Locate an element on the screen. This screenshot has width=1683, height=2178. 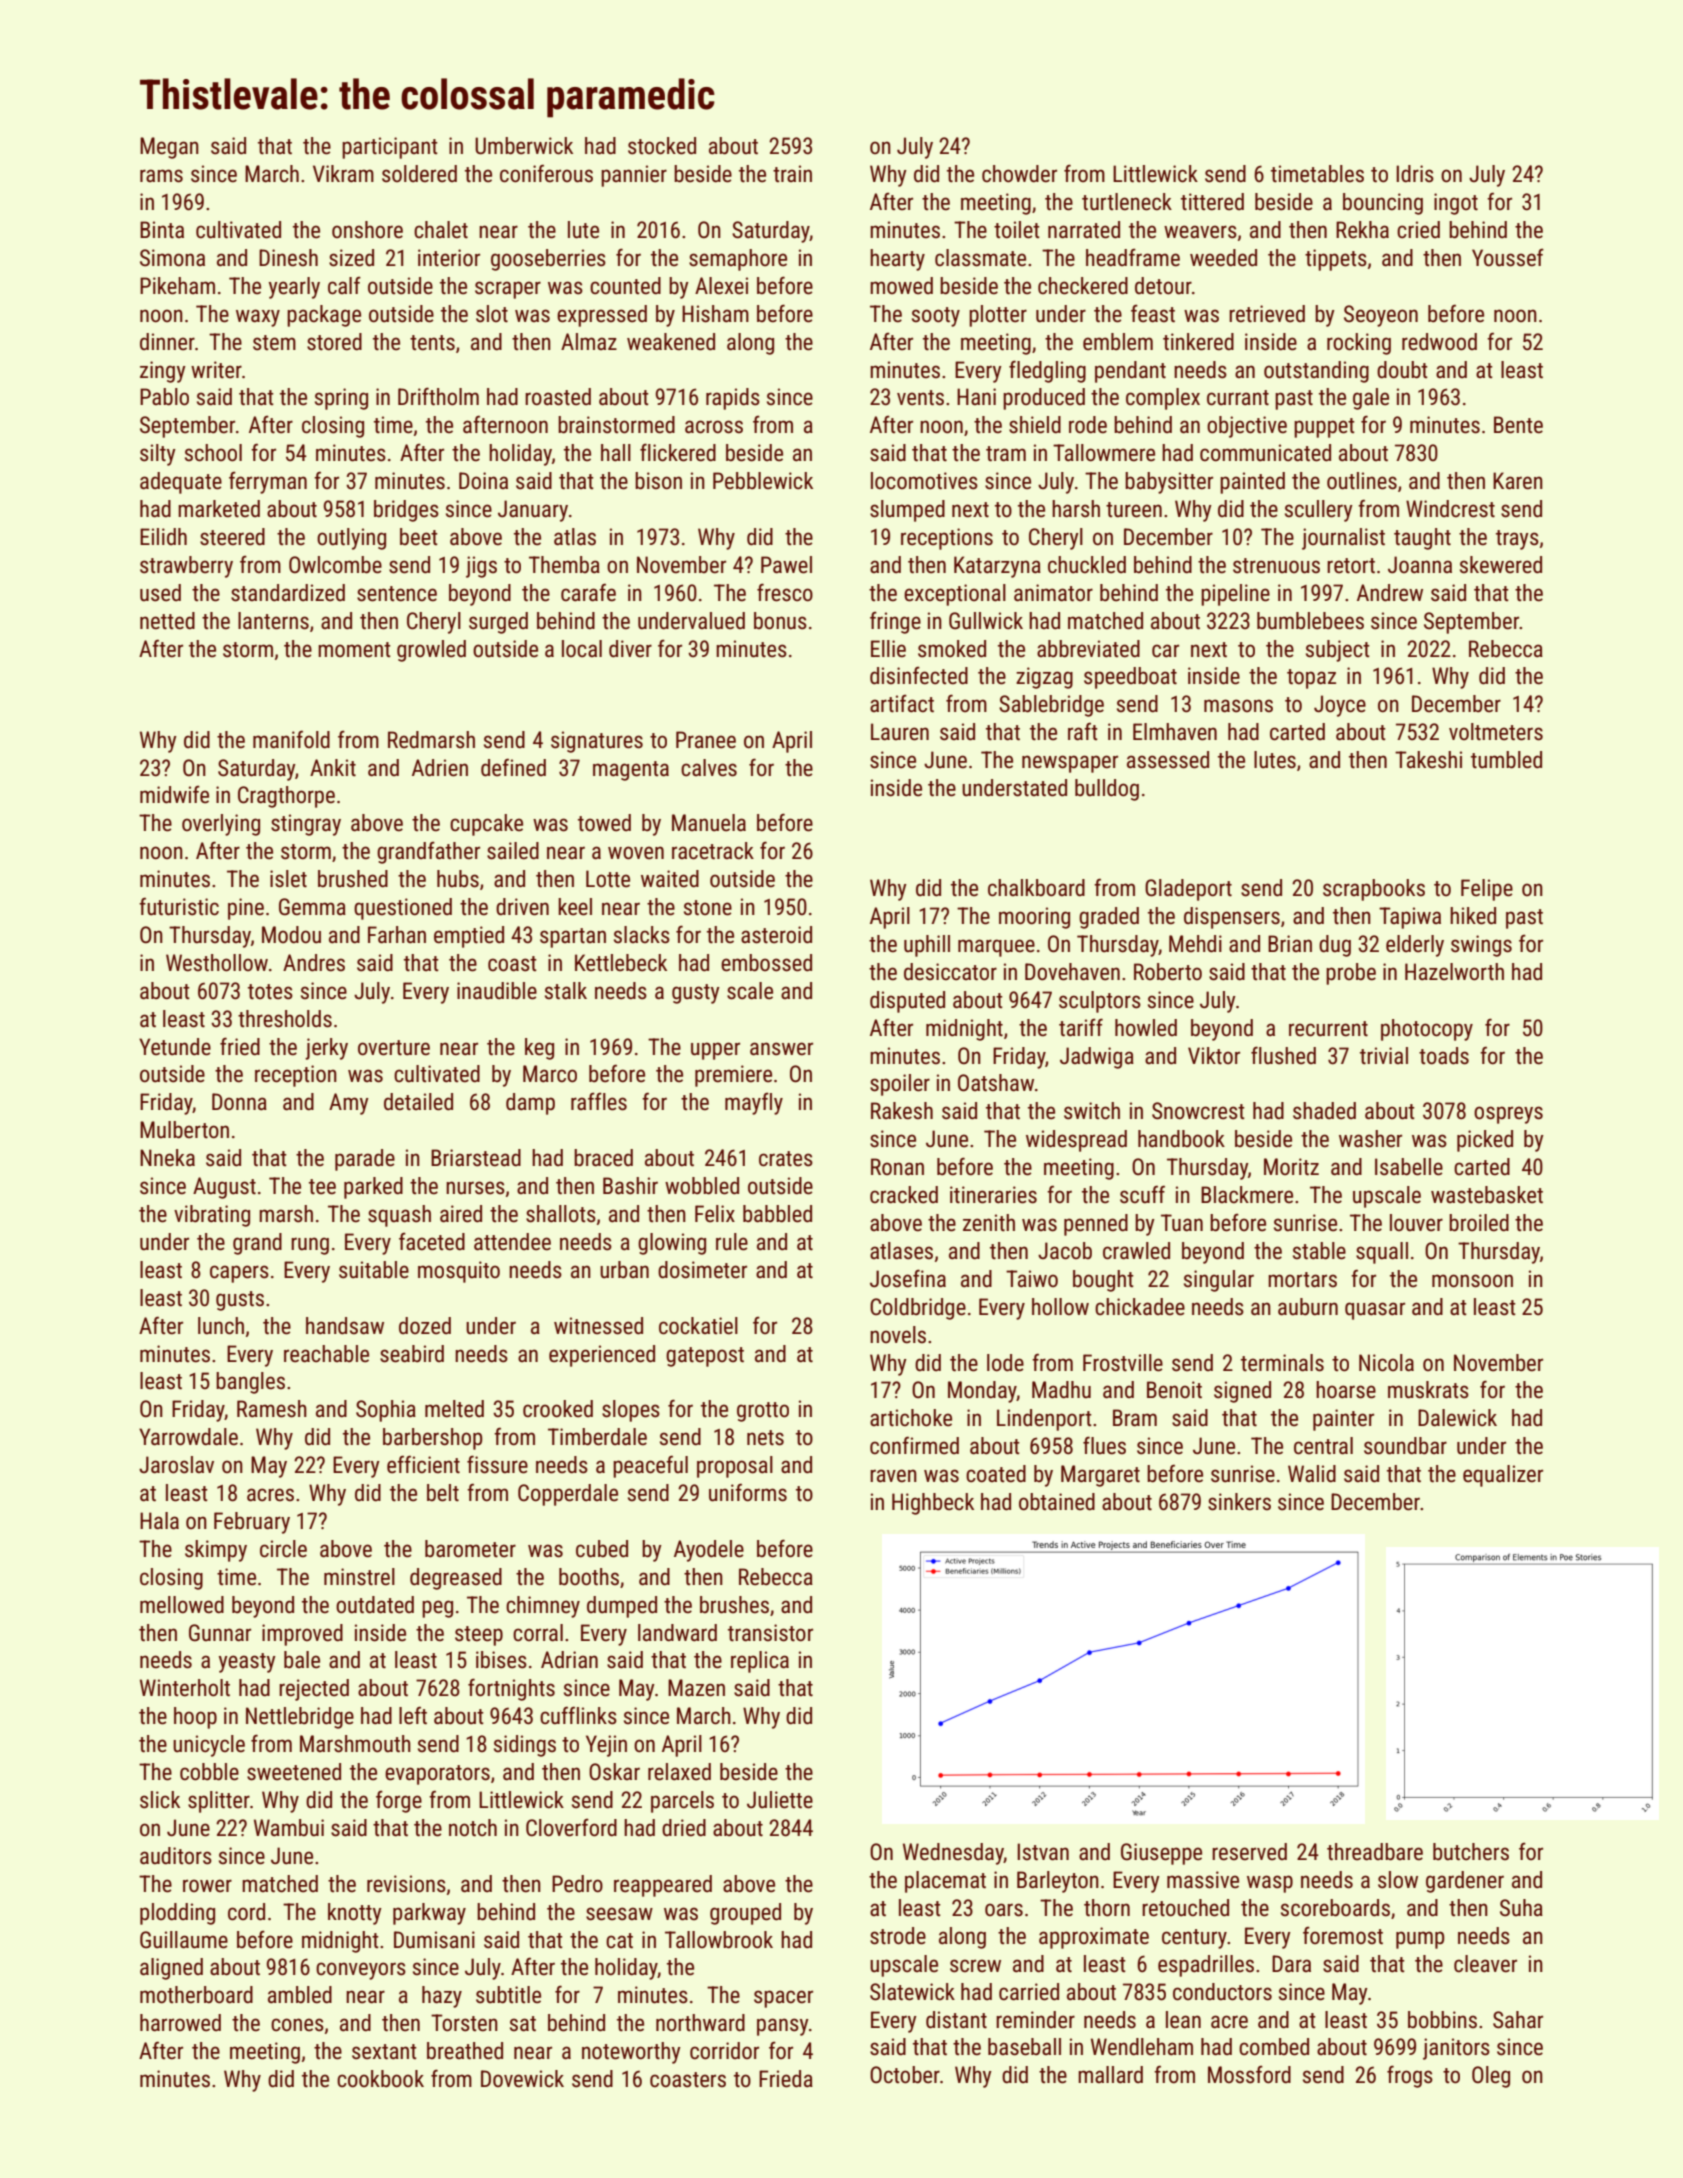
chowder is located at coordinates (1019, 174).
